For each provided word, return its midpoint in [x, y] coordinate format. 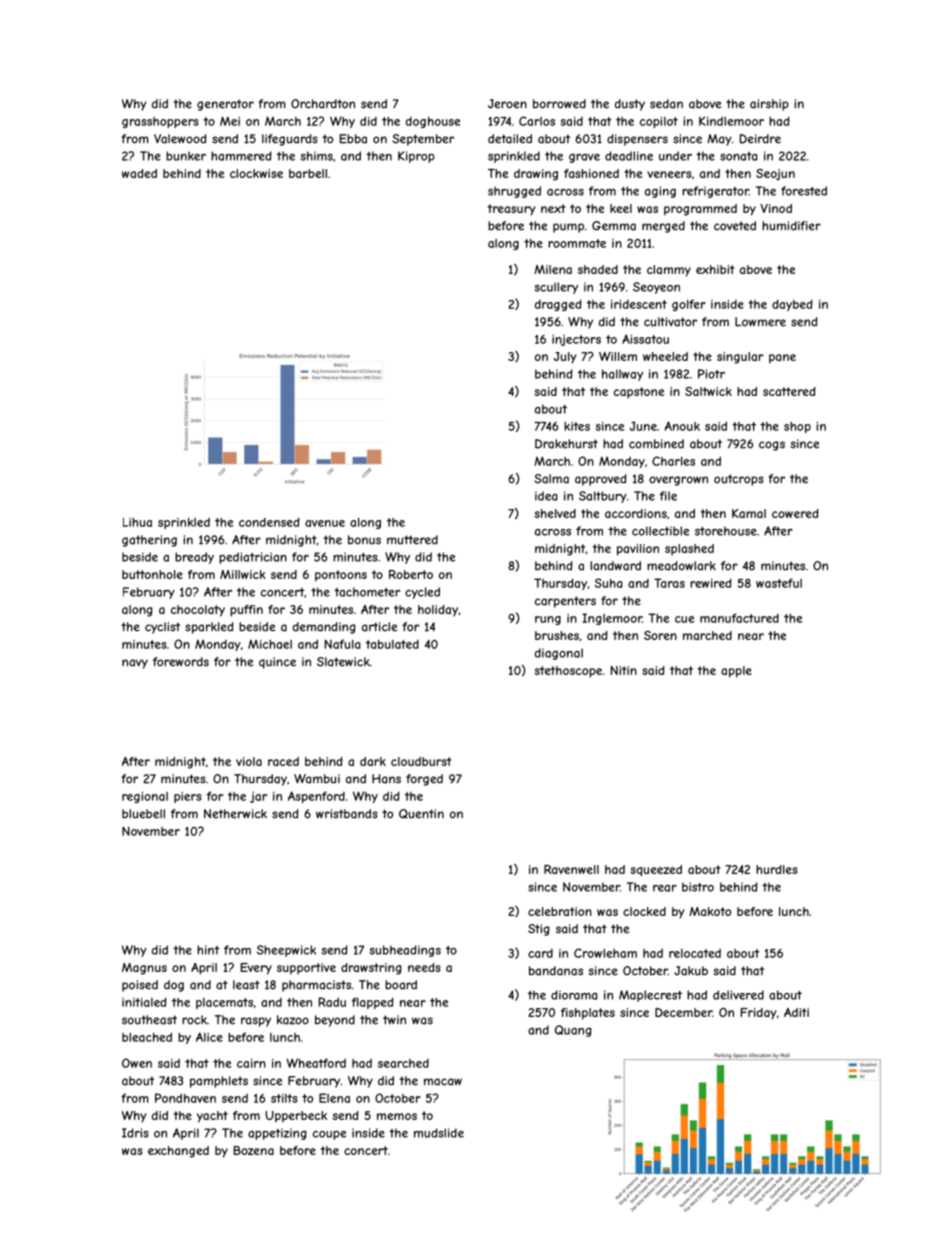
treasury [511, 210]
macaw [443, 1082]
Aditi [796, 1012]
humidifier [791, 226]
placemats [224, 1003]
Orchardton [323, 104]
